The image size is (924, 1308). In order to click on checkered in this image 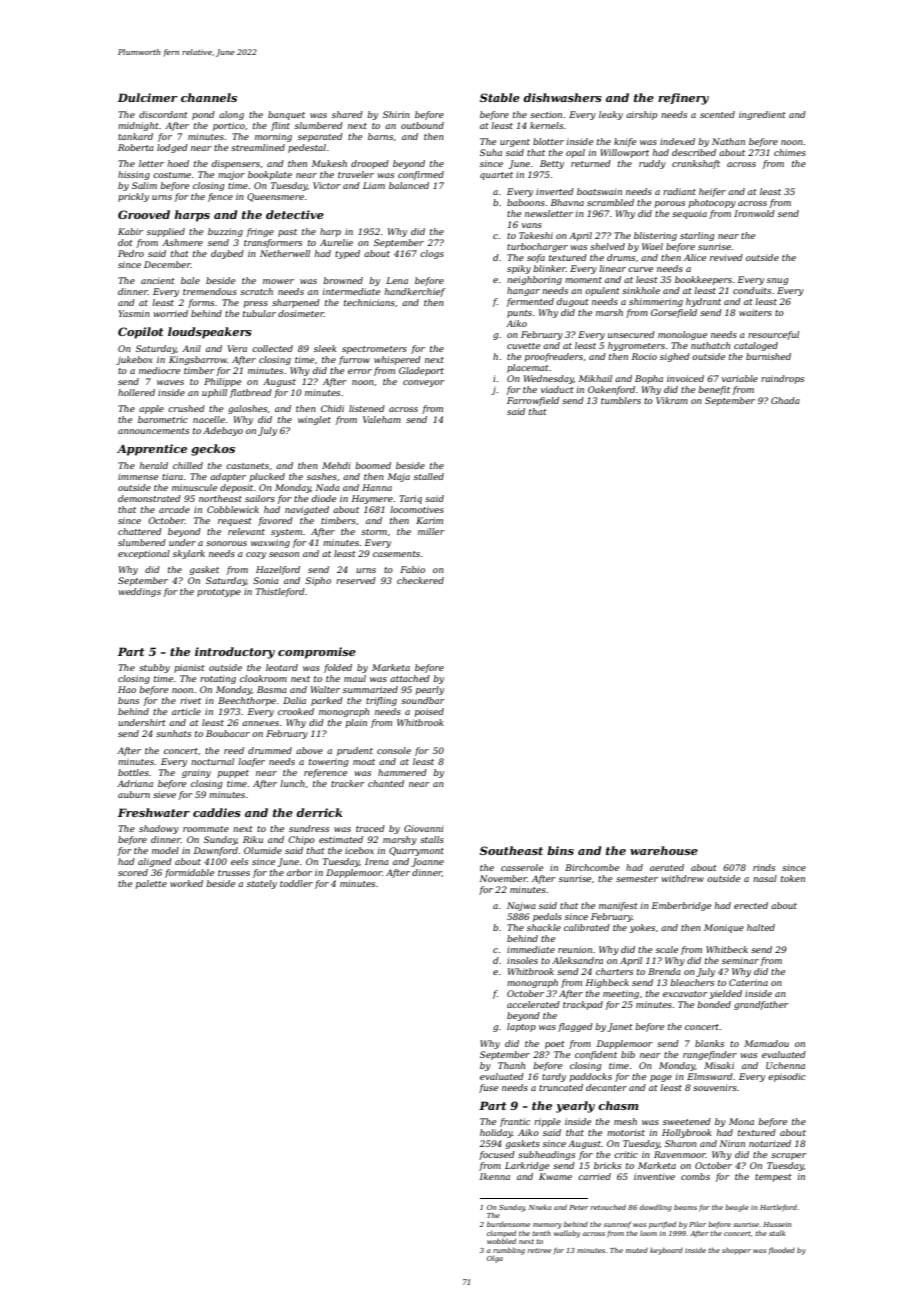, I will do `click(420, 580)`.
